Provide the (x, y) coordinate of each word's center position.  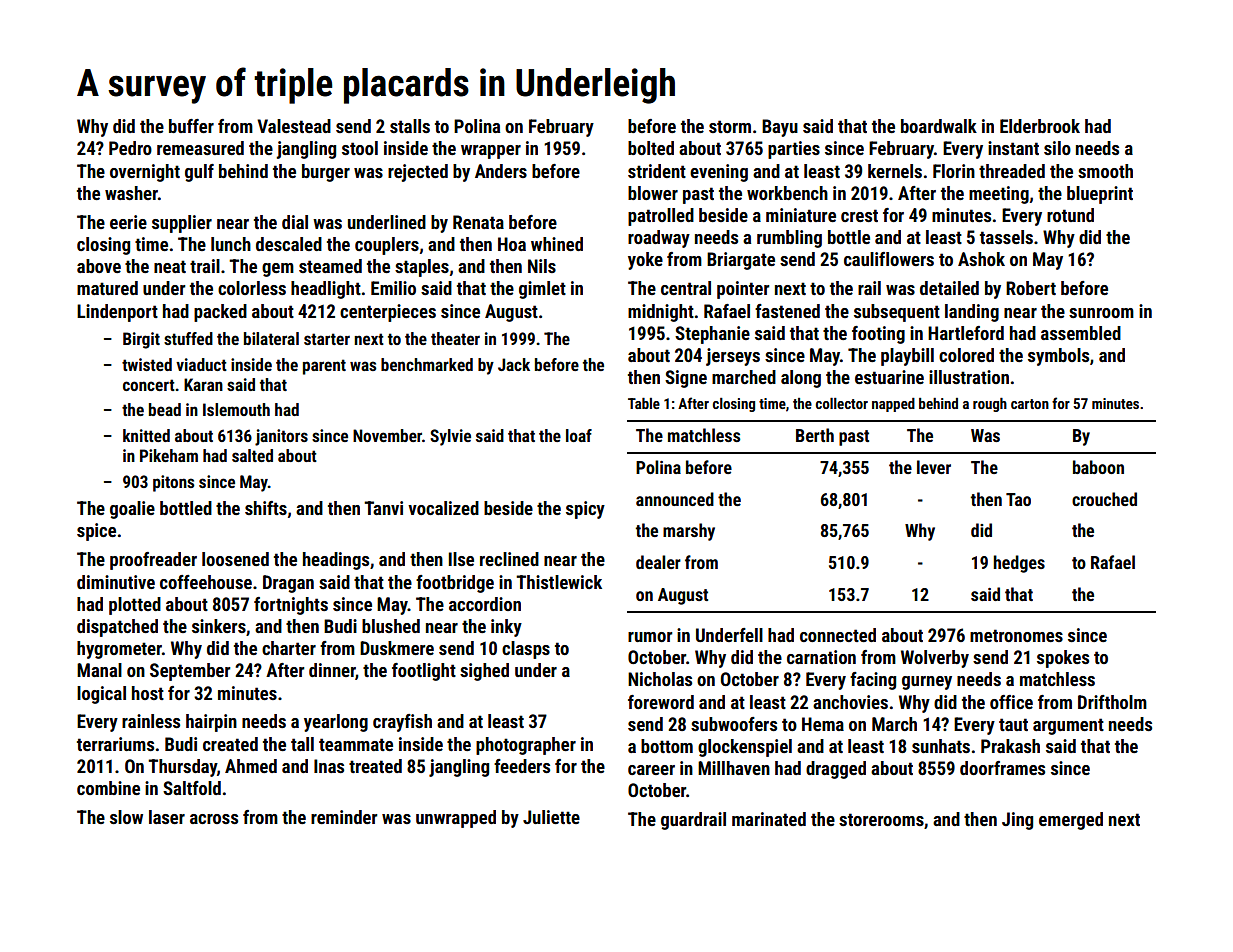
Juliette (551, 817)
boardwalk (939, 126)
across (214, 819)
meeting (999, 195)
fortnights (291, 606)
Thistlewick (559, 582)
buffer (191, 126)
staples (422, 268)
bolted (651, 148)
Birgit (141, 340)
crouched (1104, 499)
